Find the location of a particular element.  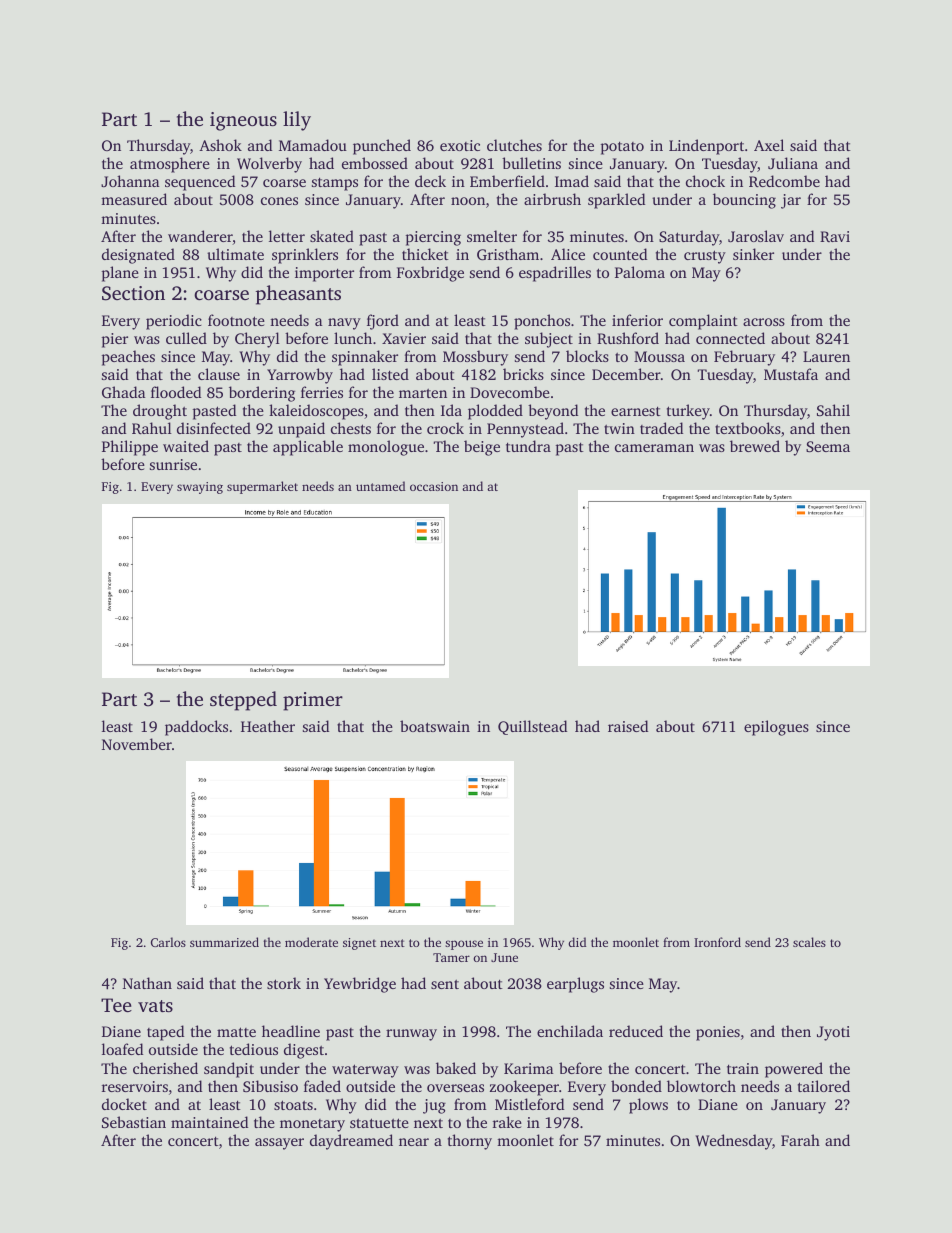

Mamadou is located at coordinates (313, 145).
